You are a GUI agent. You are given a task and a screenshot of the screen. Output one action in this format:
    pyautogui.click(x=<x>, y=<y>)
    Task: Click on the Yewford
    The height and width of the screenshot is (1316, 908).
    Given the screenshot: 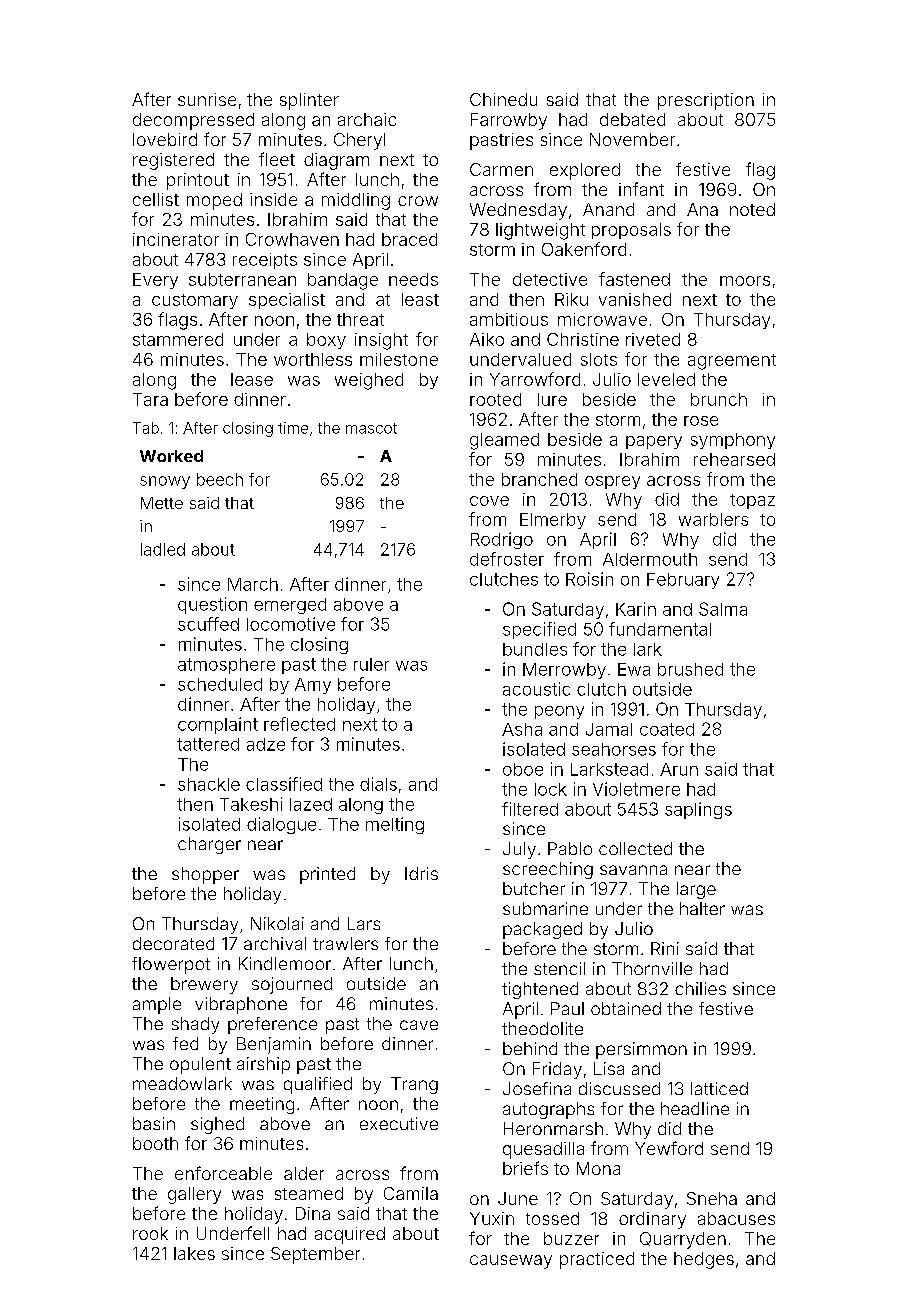 What is the action you would take?
    pyautogui.click(x=669, y=1148)
